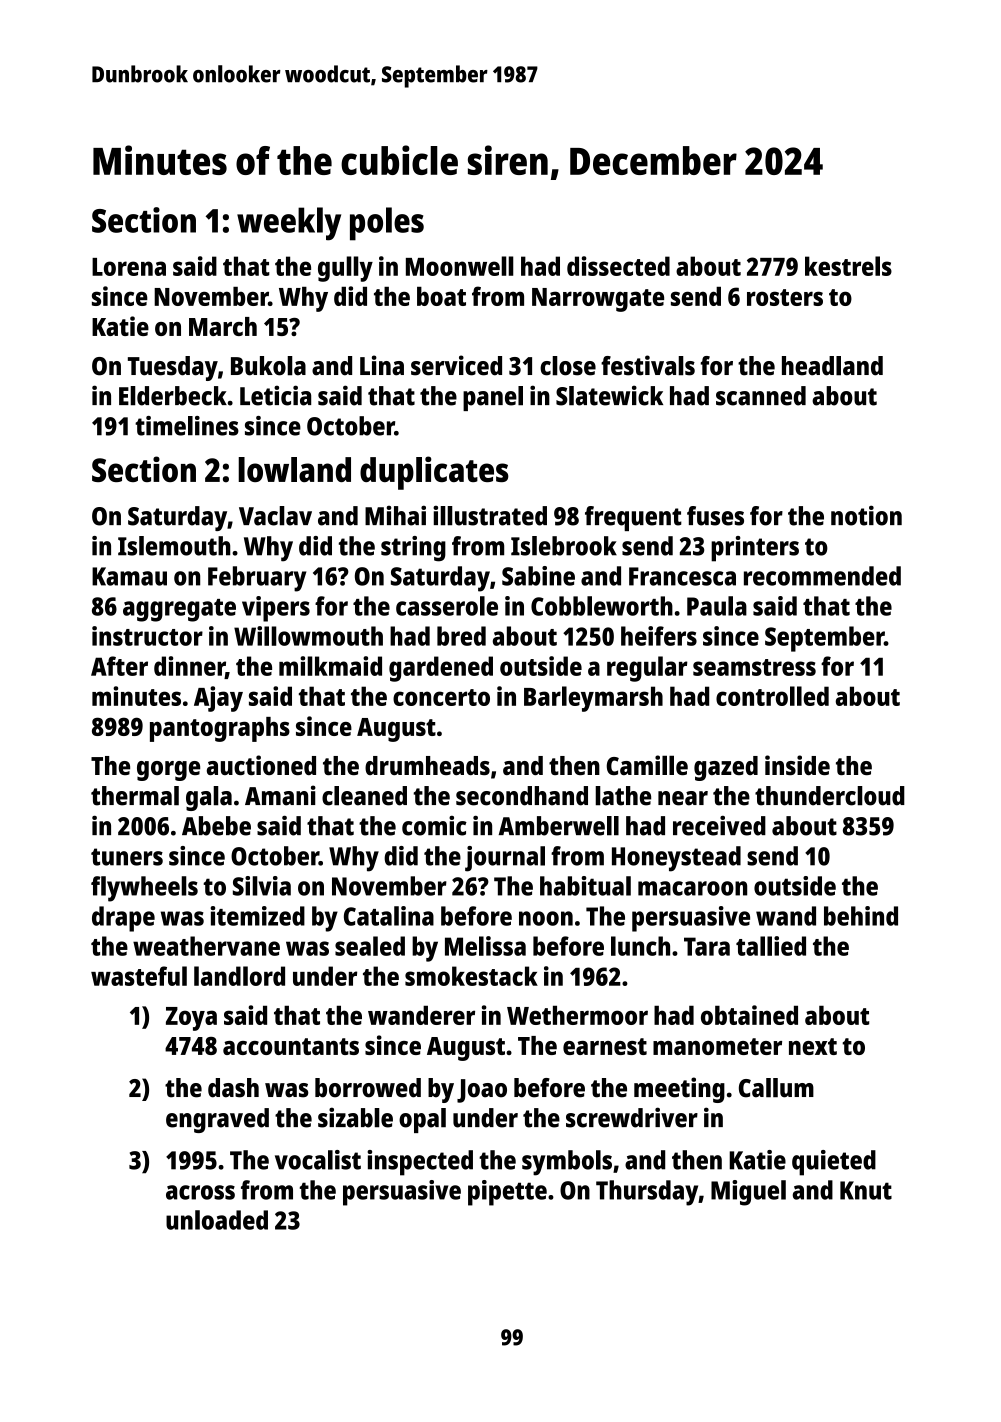 The image size is (1001, 1422). Describe the element at coordinates (179, 610) in the document. I see `aggregate` at that location.
